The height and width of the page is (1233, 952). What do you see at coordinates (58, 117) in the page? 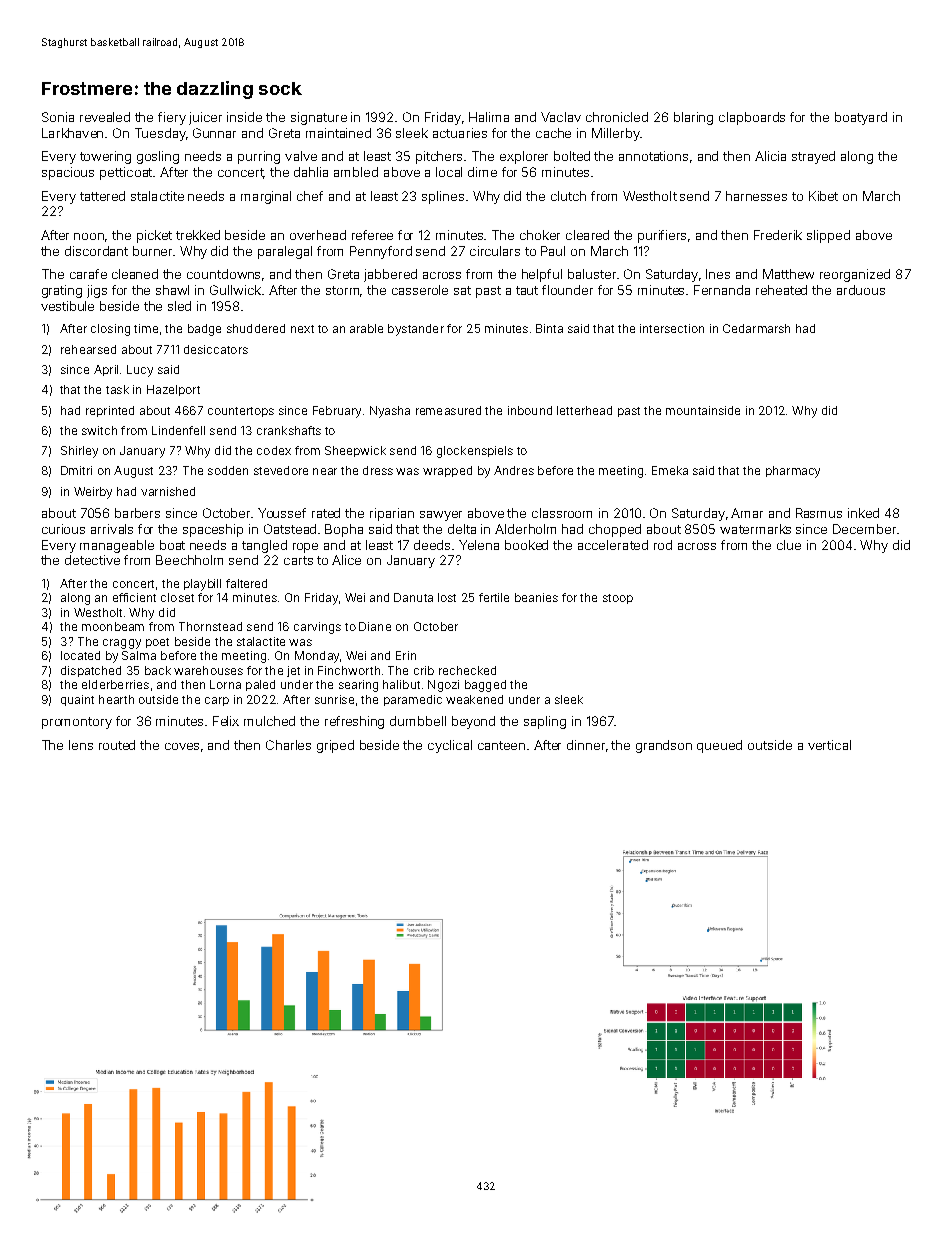
I see `Sonia` at bounding box center [58, 117].
